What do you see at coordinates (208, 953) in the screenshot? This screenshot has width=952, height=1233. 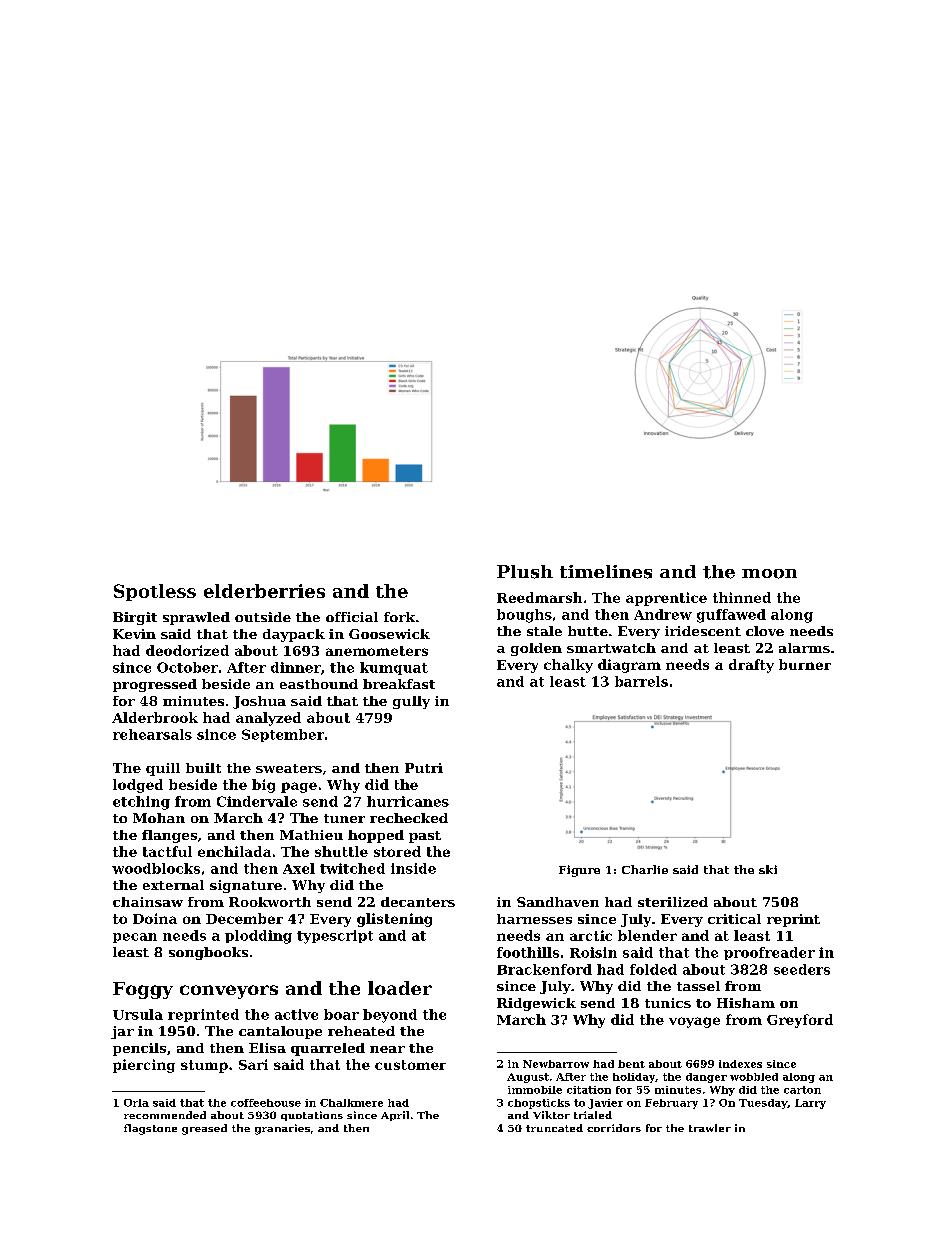 I see `songbooks` at bounding box center [208, 953].
